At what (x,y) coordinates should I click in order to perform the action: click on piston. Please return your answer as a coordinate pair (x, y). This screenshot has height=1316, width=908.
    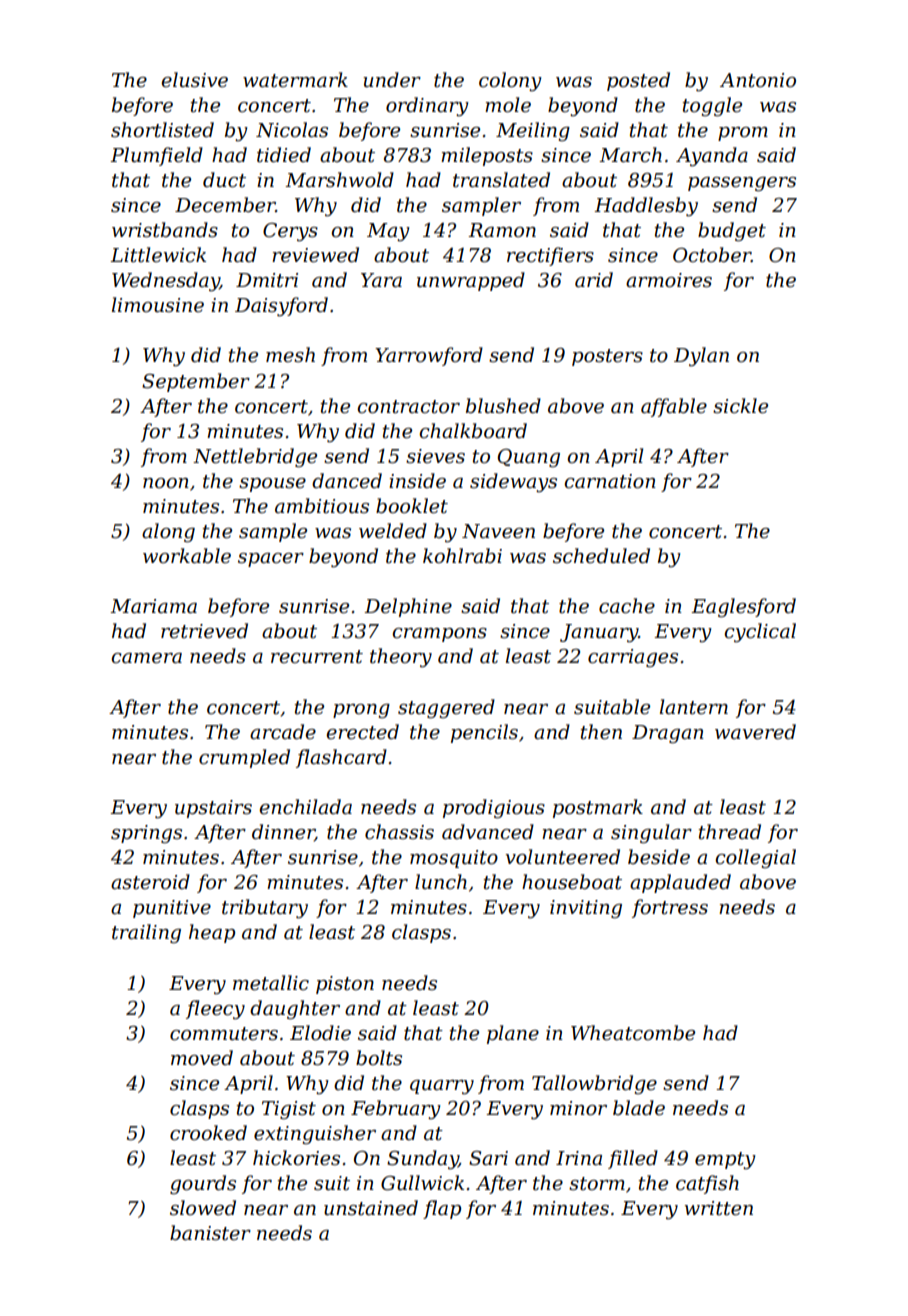
    Looking at the image, I should click on (345, 985).
